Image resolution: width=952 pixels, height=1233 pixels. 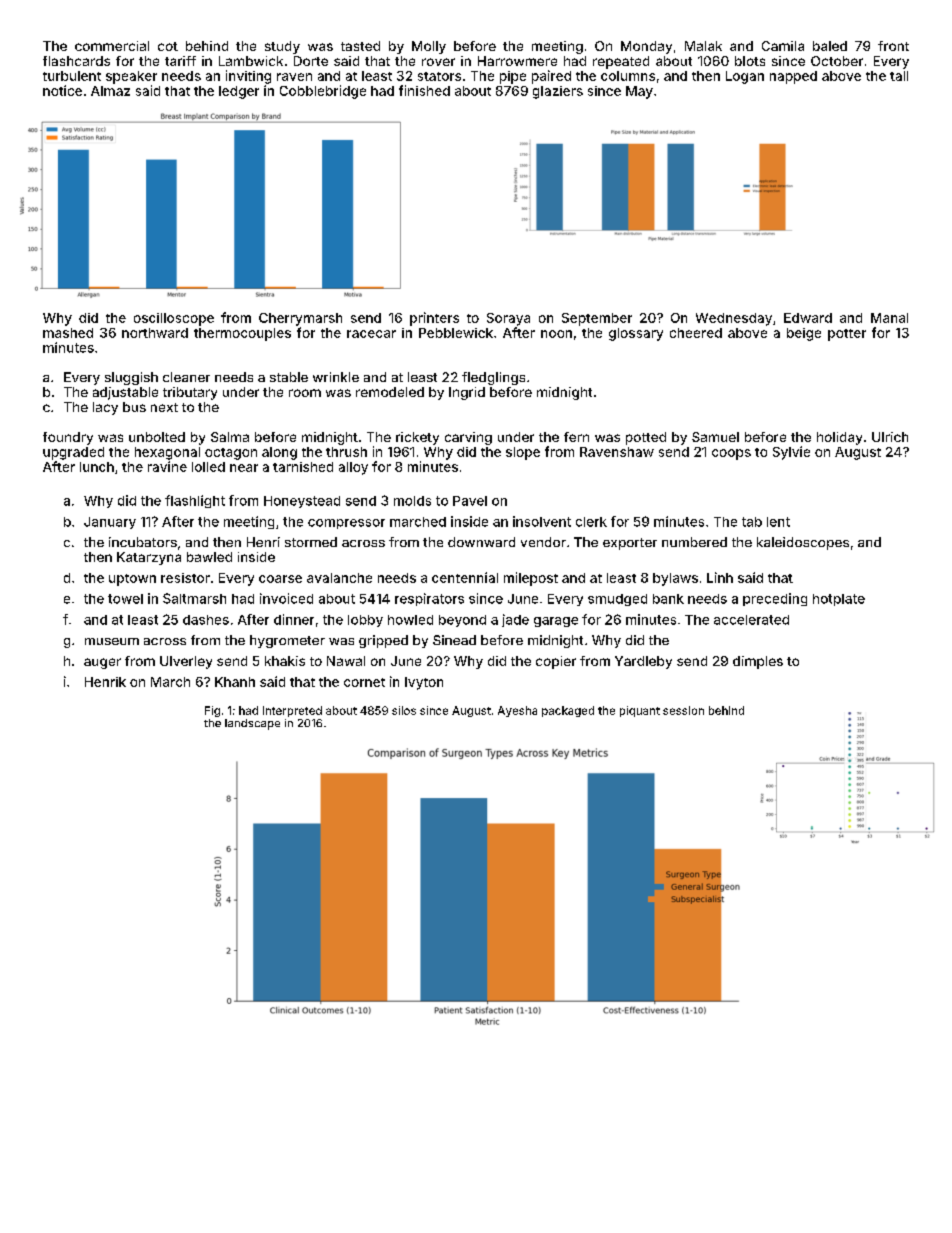 I want to click on Sylvie, so click(x=791, y=453).
